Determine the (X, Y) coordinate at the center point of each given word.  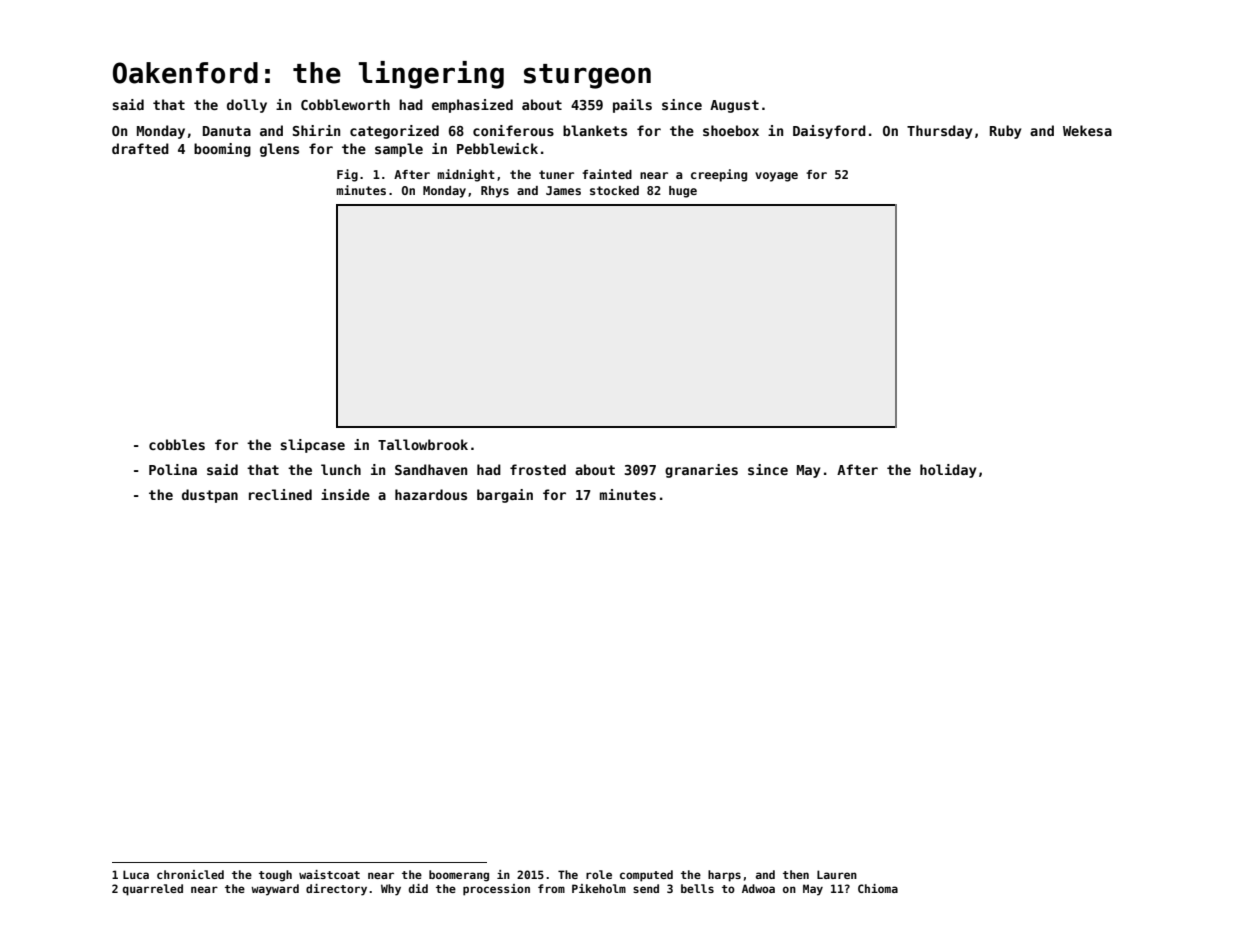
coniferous (513, 130)
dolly (247, 106)
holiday (948, 471)
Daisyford (829, 132)
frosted (538, 469)
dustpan (210, 496)
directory (336, 890)
